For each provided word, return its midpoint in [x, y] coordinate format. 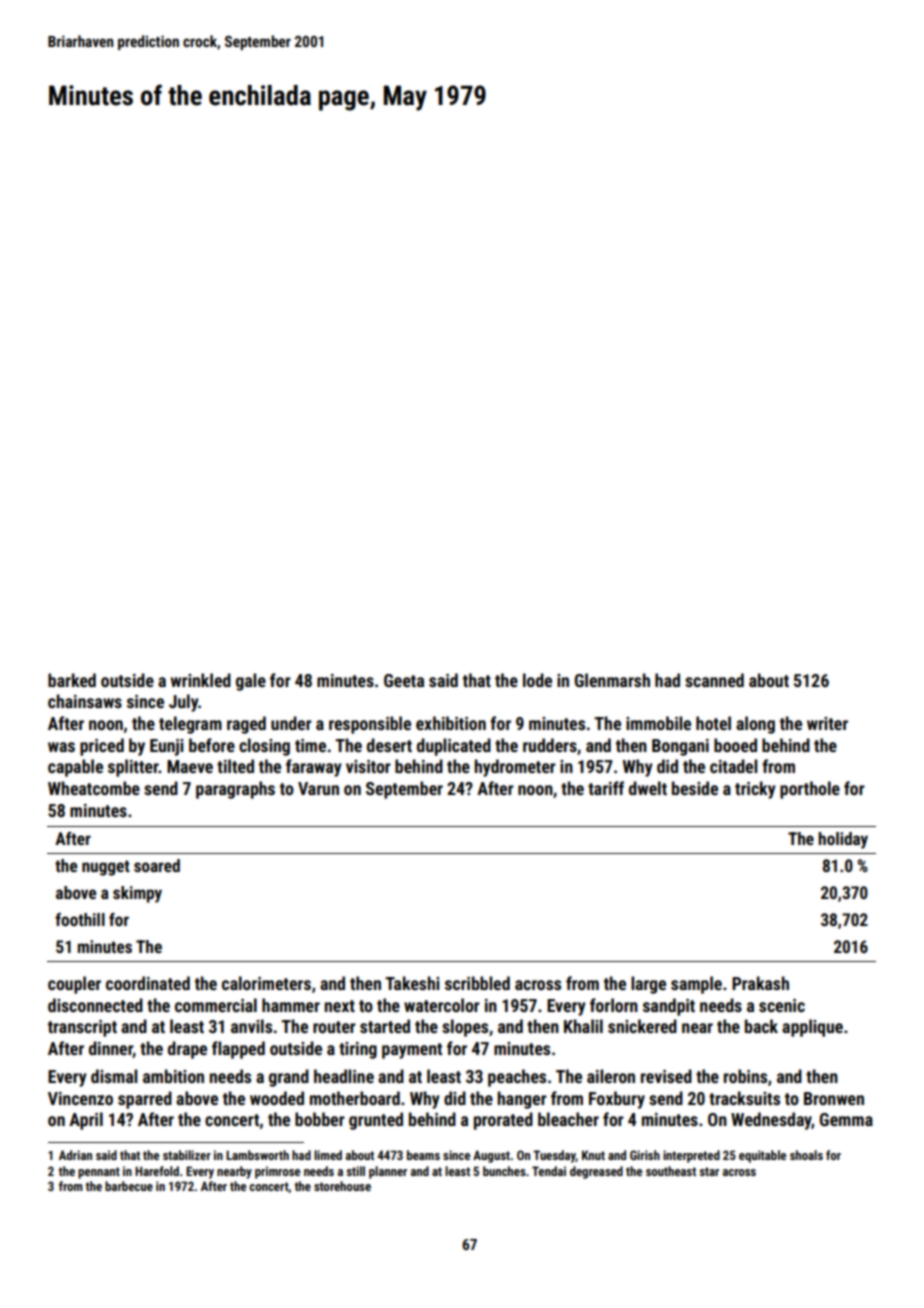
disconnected [95, 1005]
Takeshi [412, 983]
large [648, 985]
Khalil [583, 1026]
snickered [642, 1026]
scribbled [477, 983]
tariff [606, 788]
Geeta [404, 680]
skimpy [137, 894]
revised [666, 1076]
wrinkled [201, 680]
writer [827, 723]
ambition [173, 1076]
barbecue [129, 1186]
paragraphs [235, 790]
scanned [714, 680]
